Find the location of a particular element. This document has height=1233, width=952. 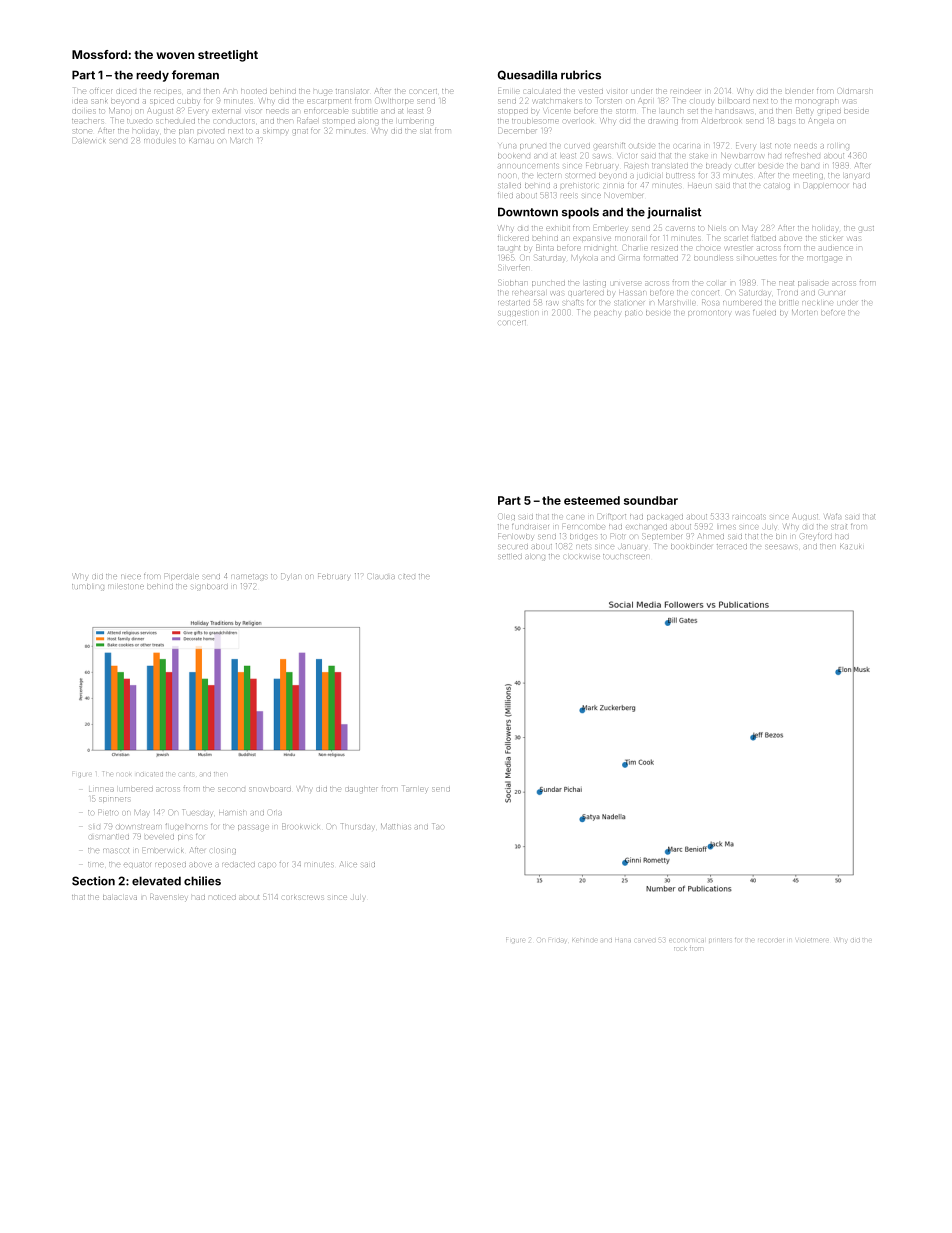

restarted is located at coordinates (514, 302).
